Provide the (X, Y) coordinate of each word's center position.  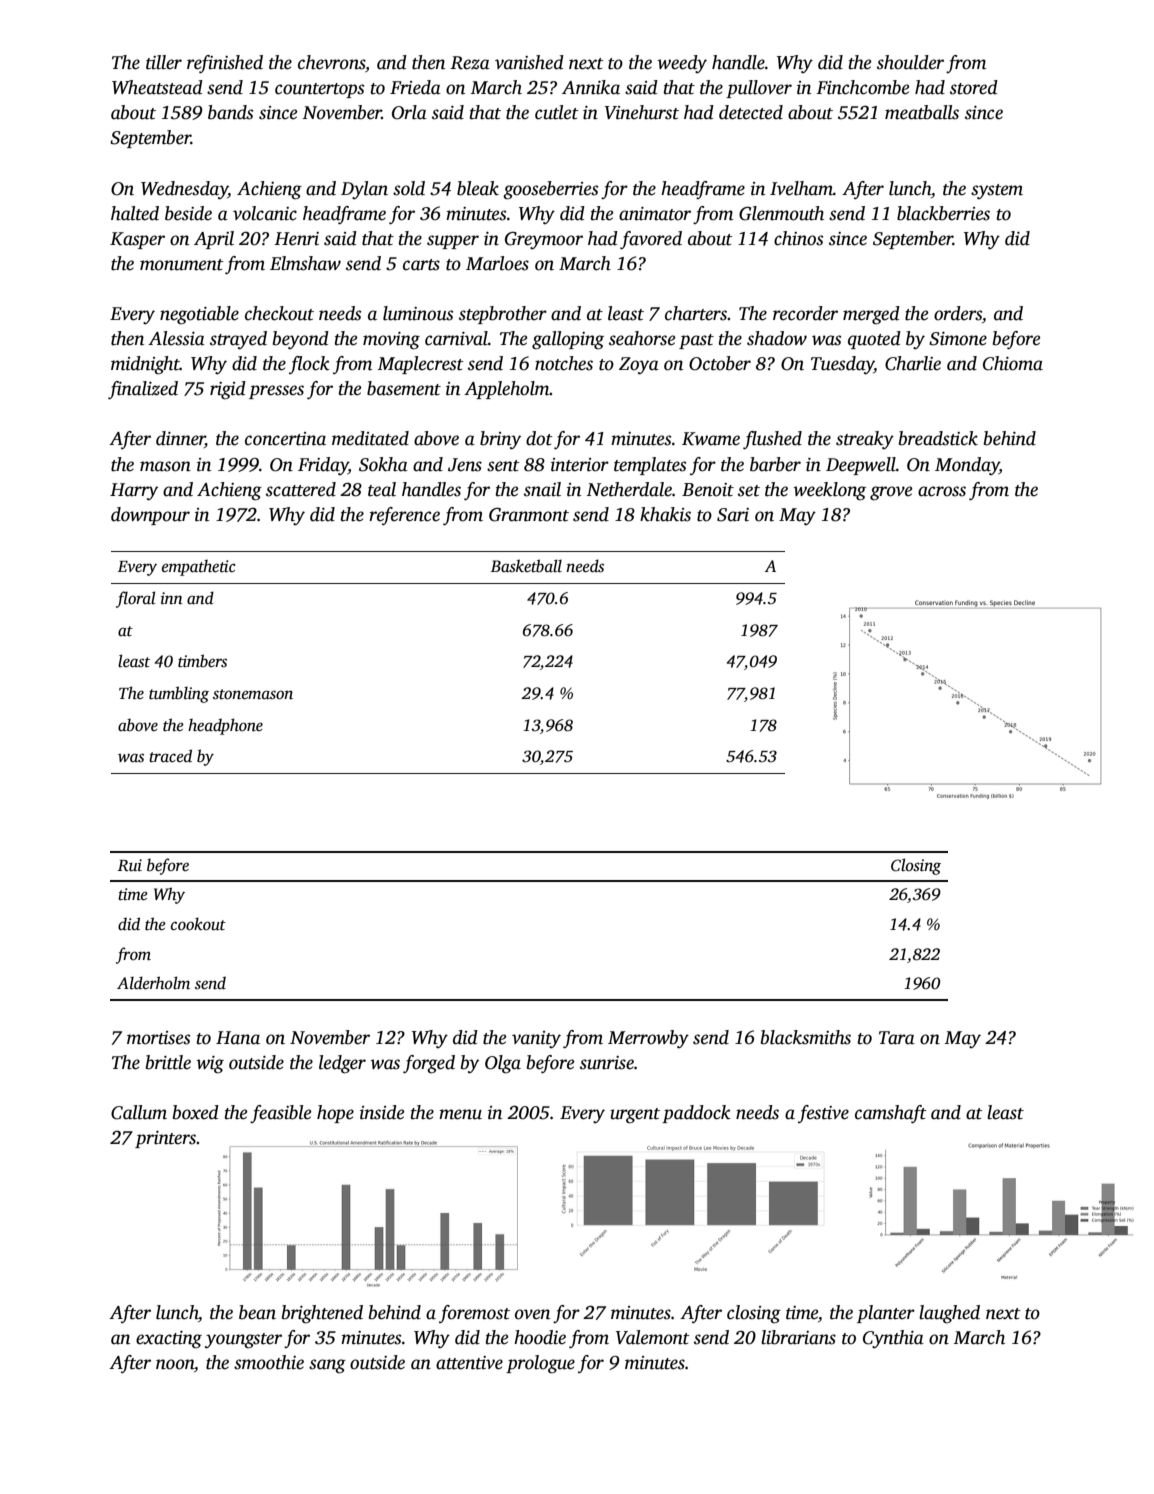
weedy (682, 64)
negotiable (199, 315)
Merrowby (648, 1039)
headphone (225, 726)
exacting (169, 1340)
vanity (536, 1039)
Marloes (497, 263)
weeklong (830, 491)
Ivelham (801, 188)
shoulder (910, 62)
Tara (897, 1038)
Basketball (526, 566)
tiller (164, 62)
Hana (238, 1038)
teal (382, 489)
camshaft (891, 1114)
